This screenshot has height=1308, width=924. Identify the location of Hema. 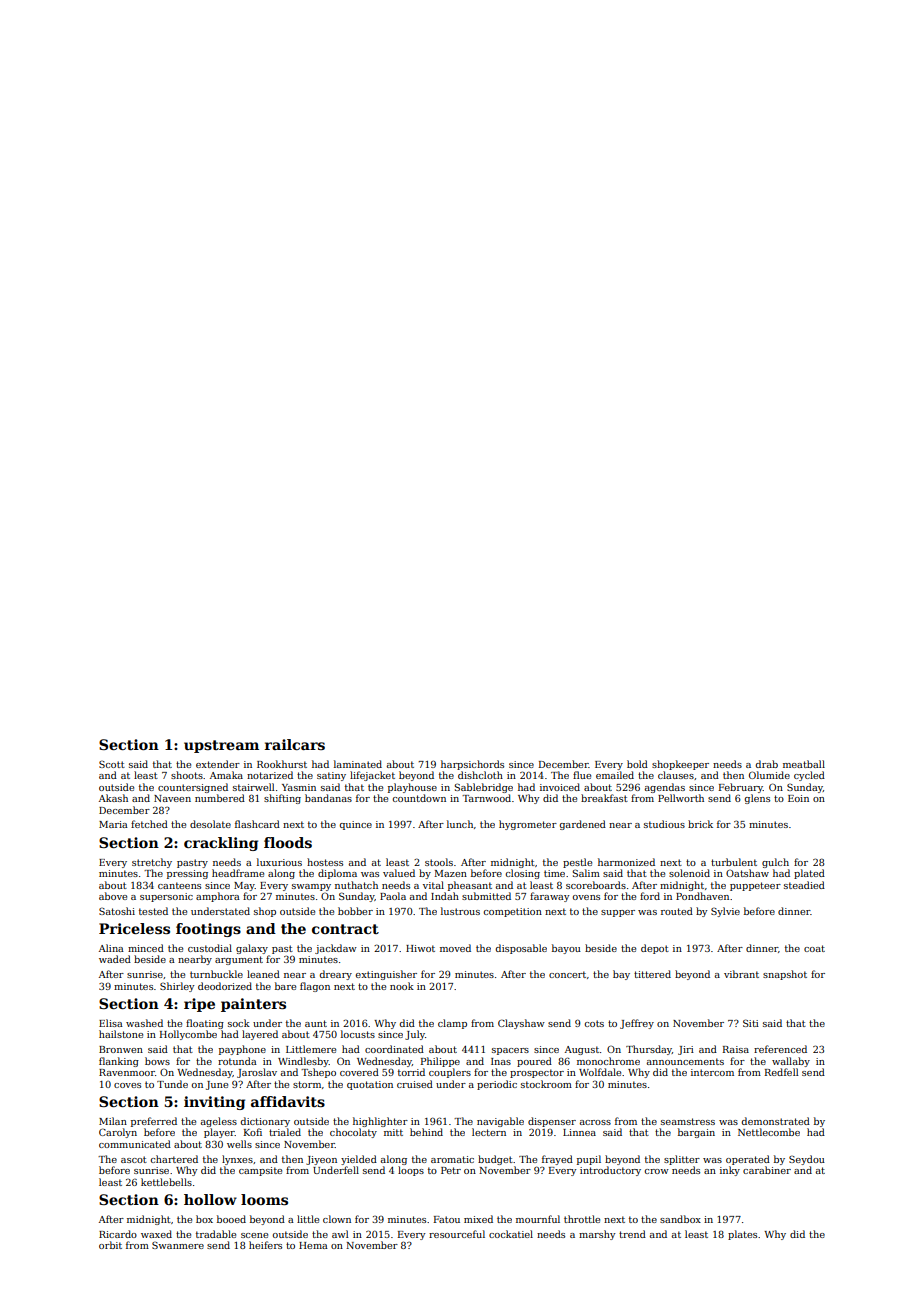
(313, 1245).
